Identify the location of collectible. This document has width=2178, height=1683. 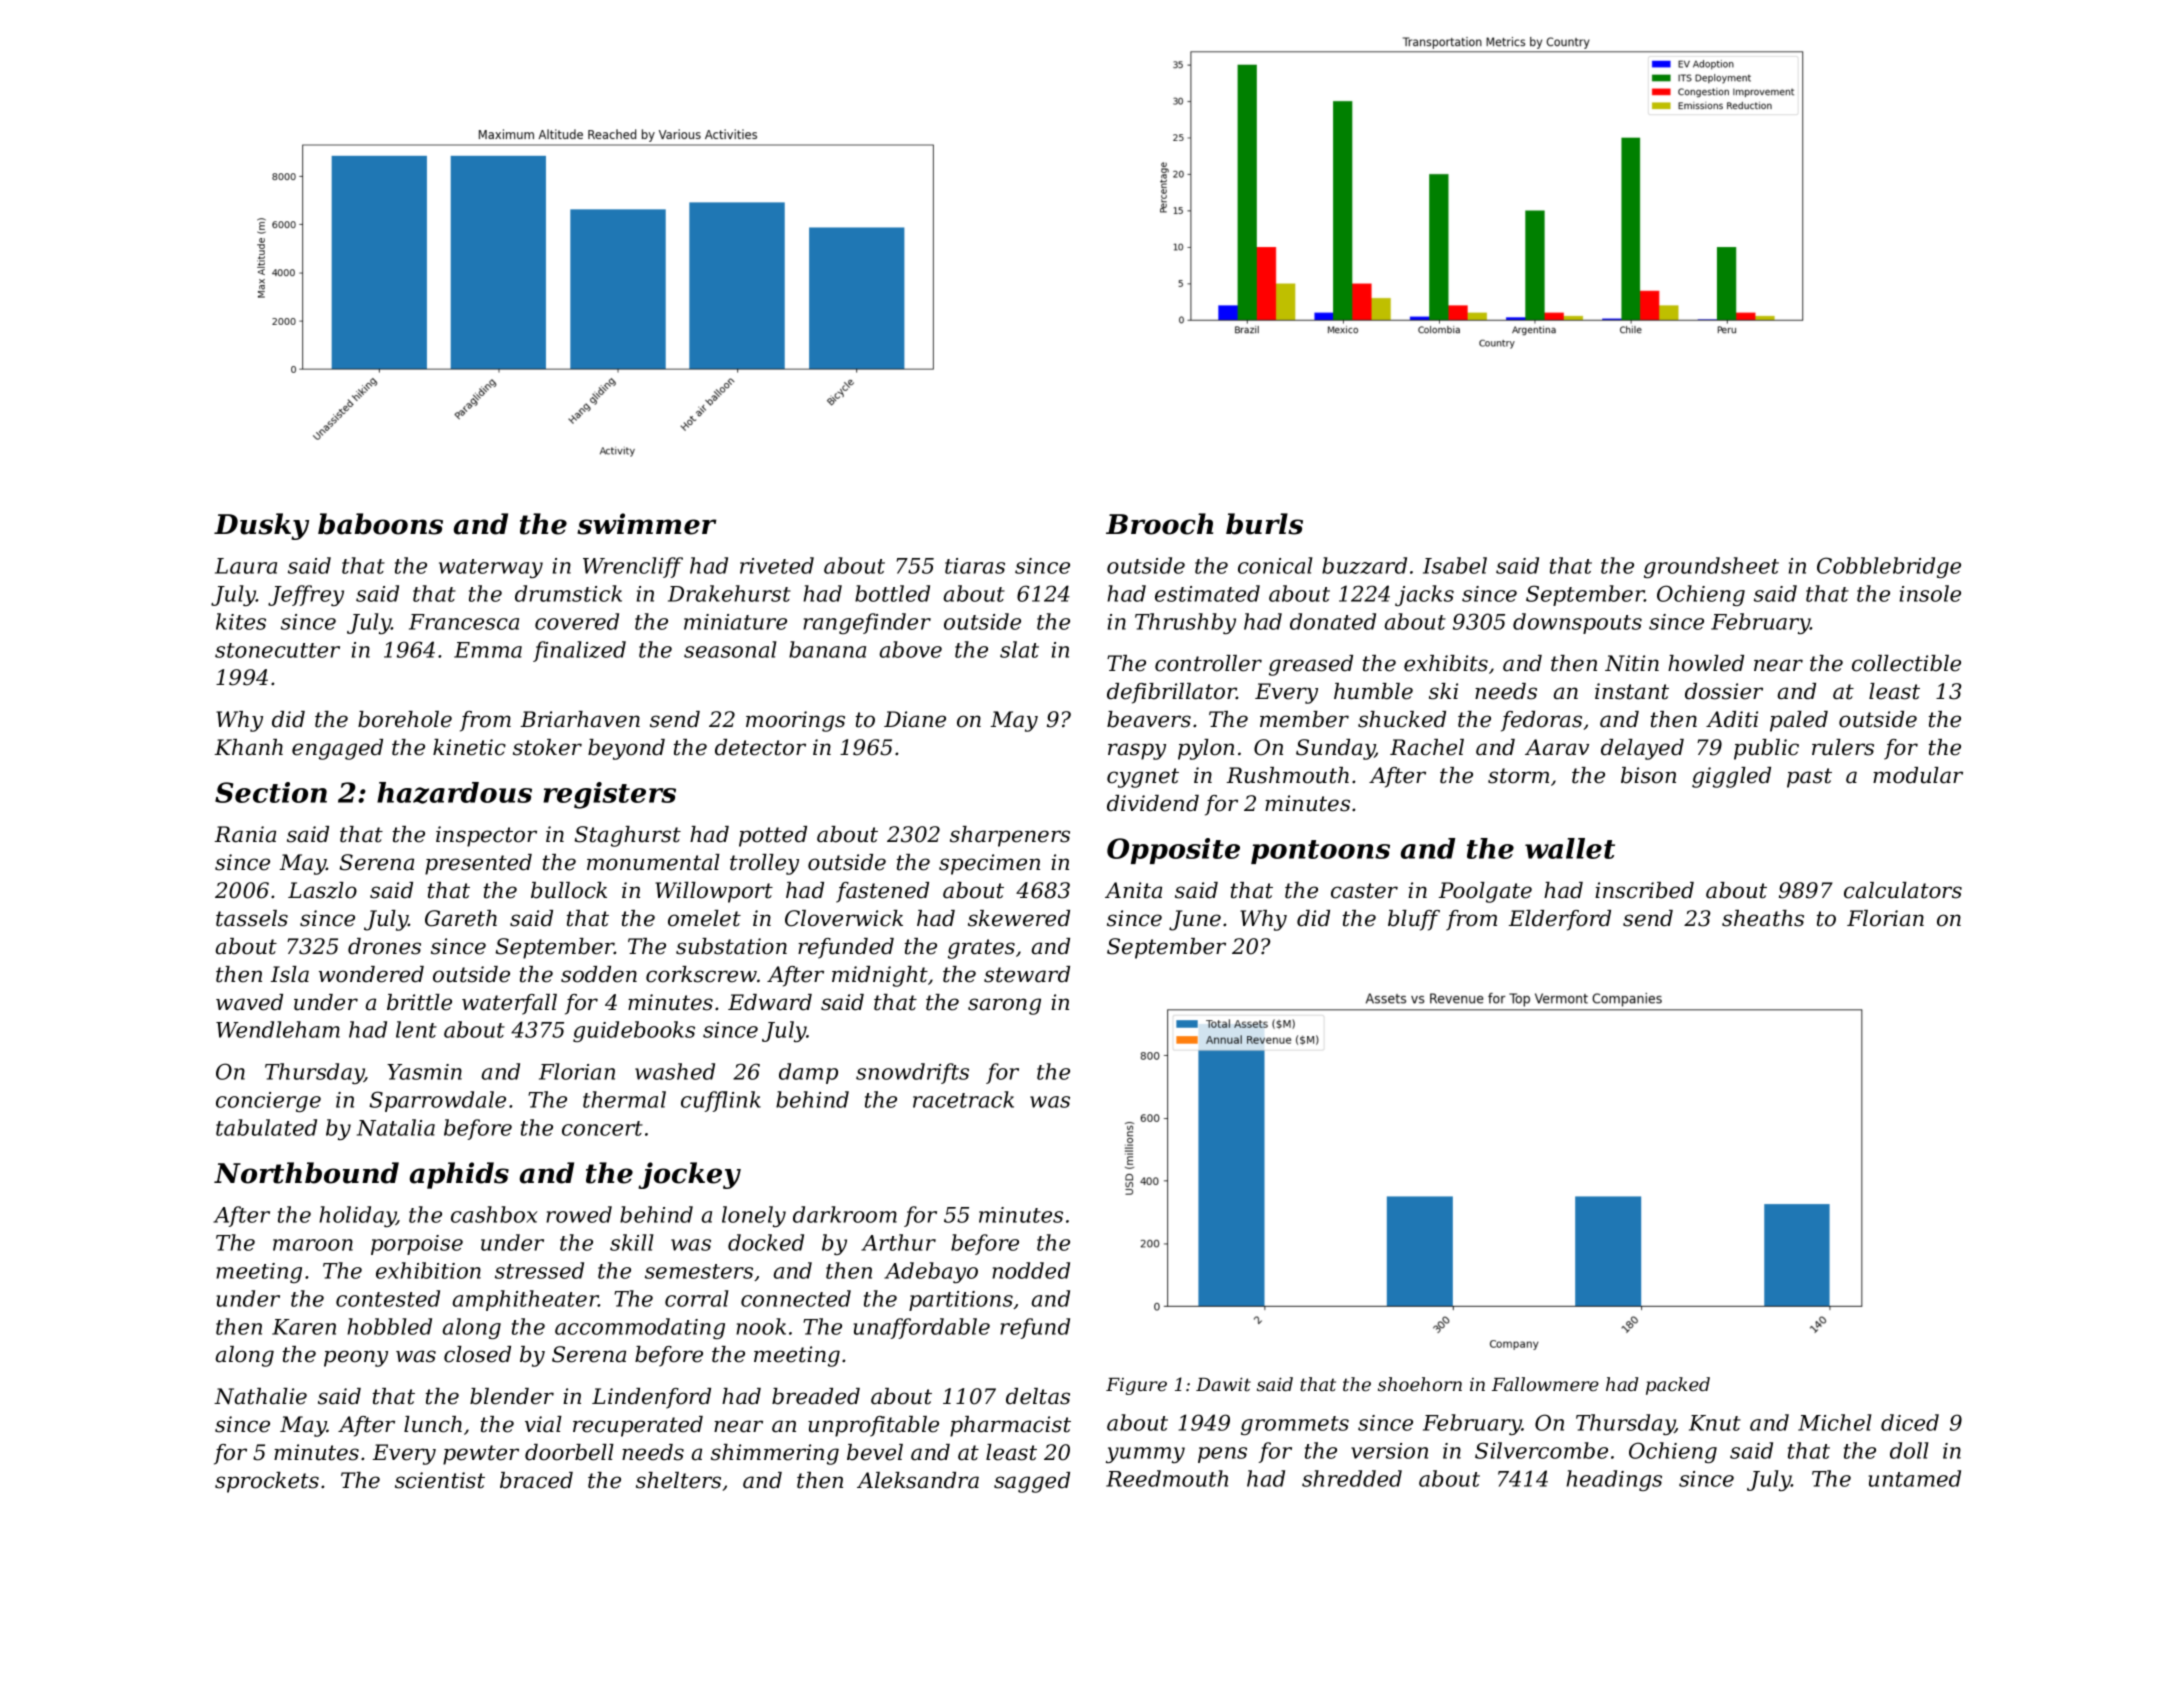
(1906, 663).
